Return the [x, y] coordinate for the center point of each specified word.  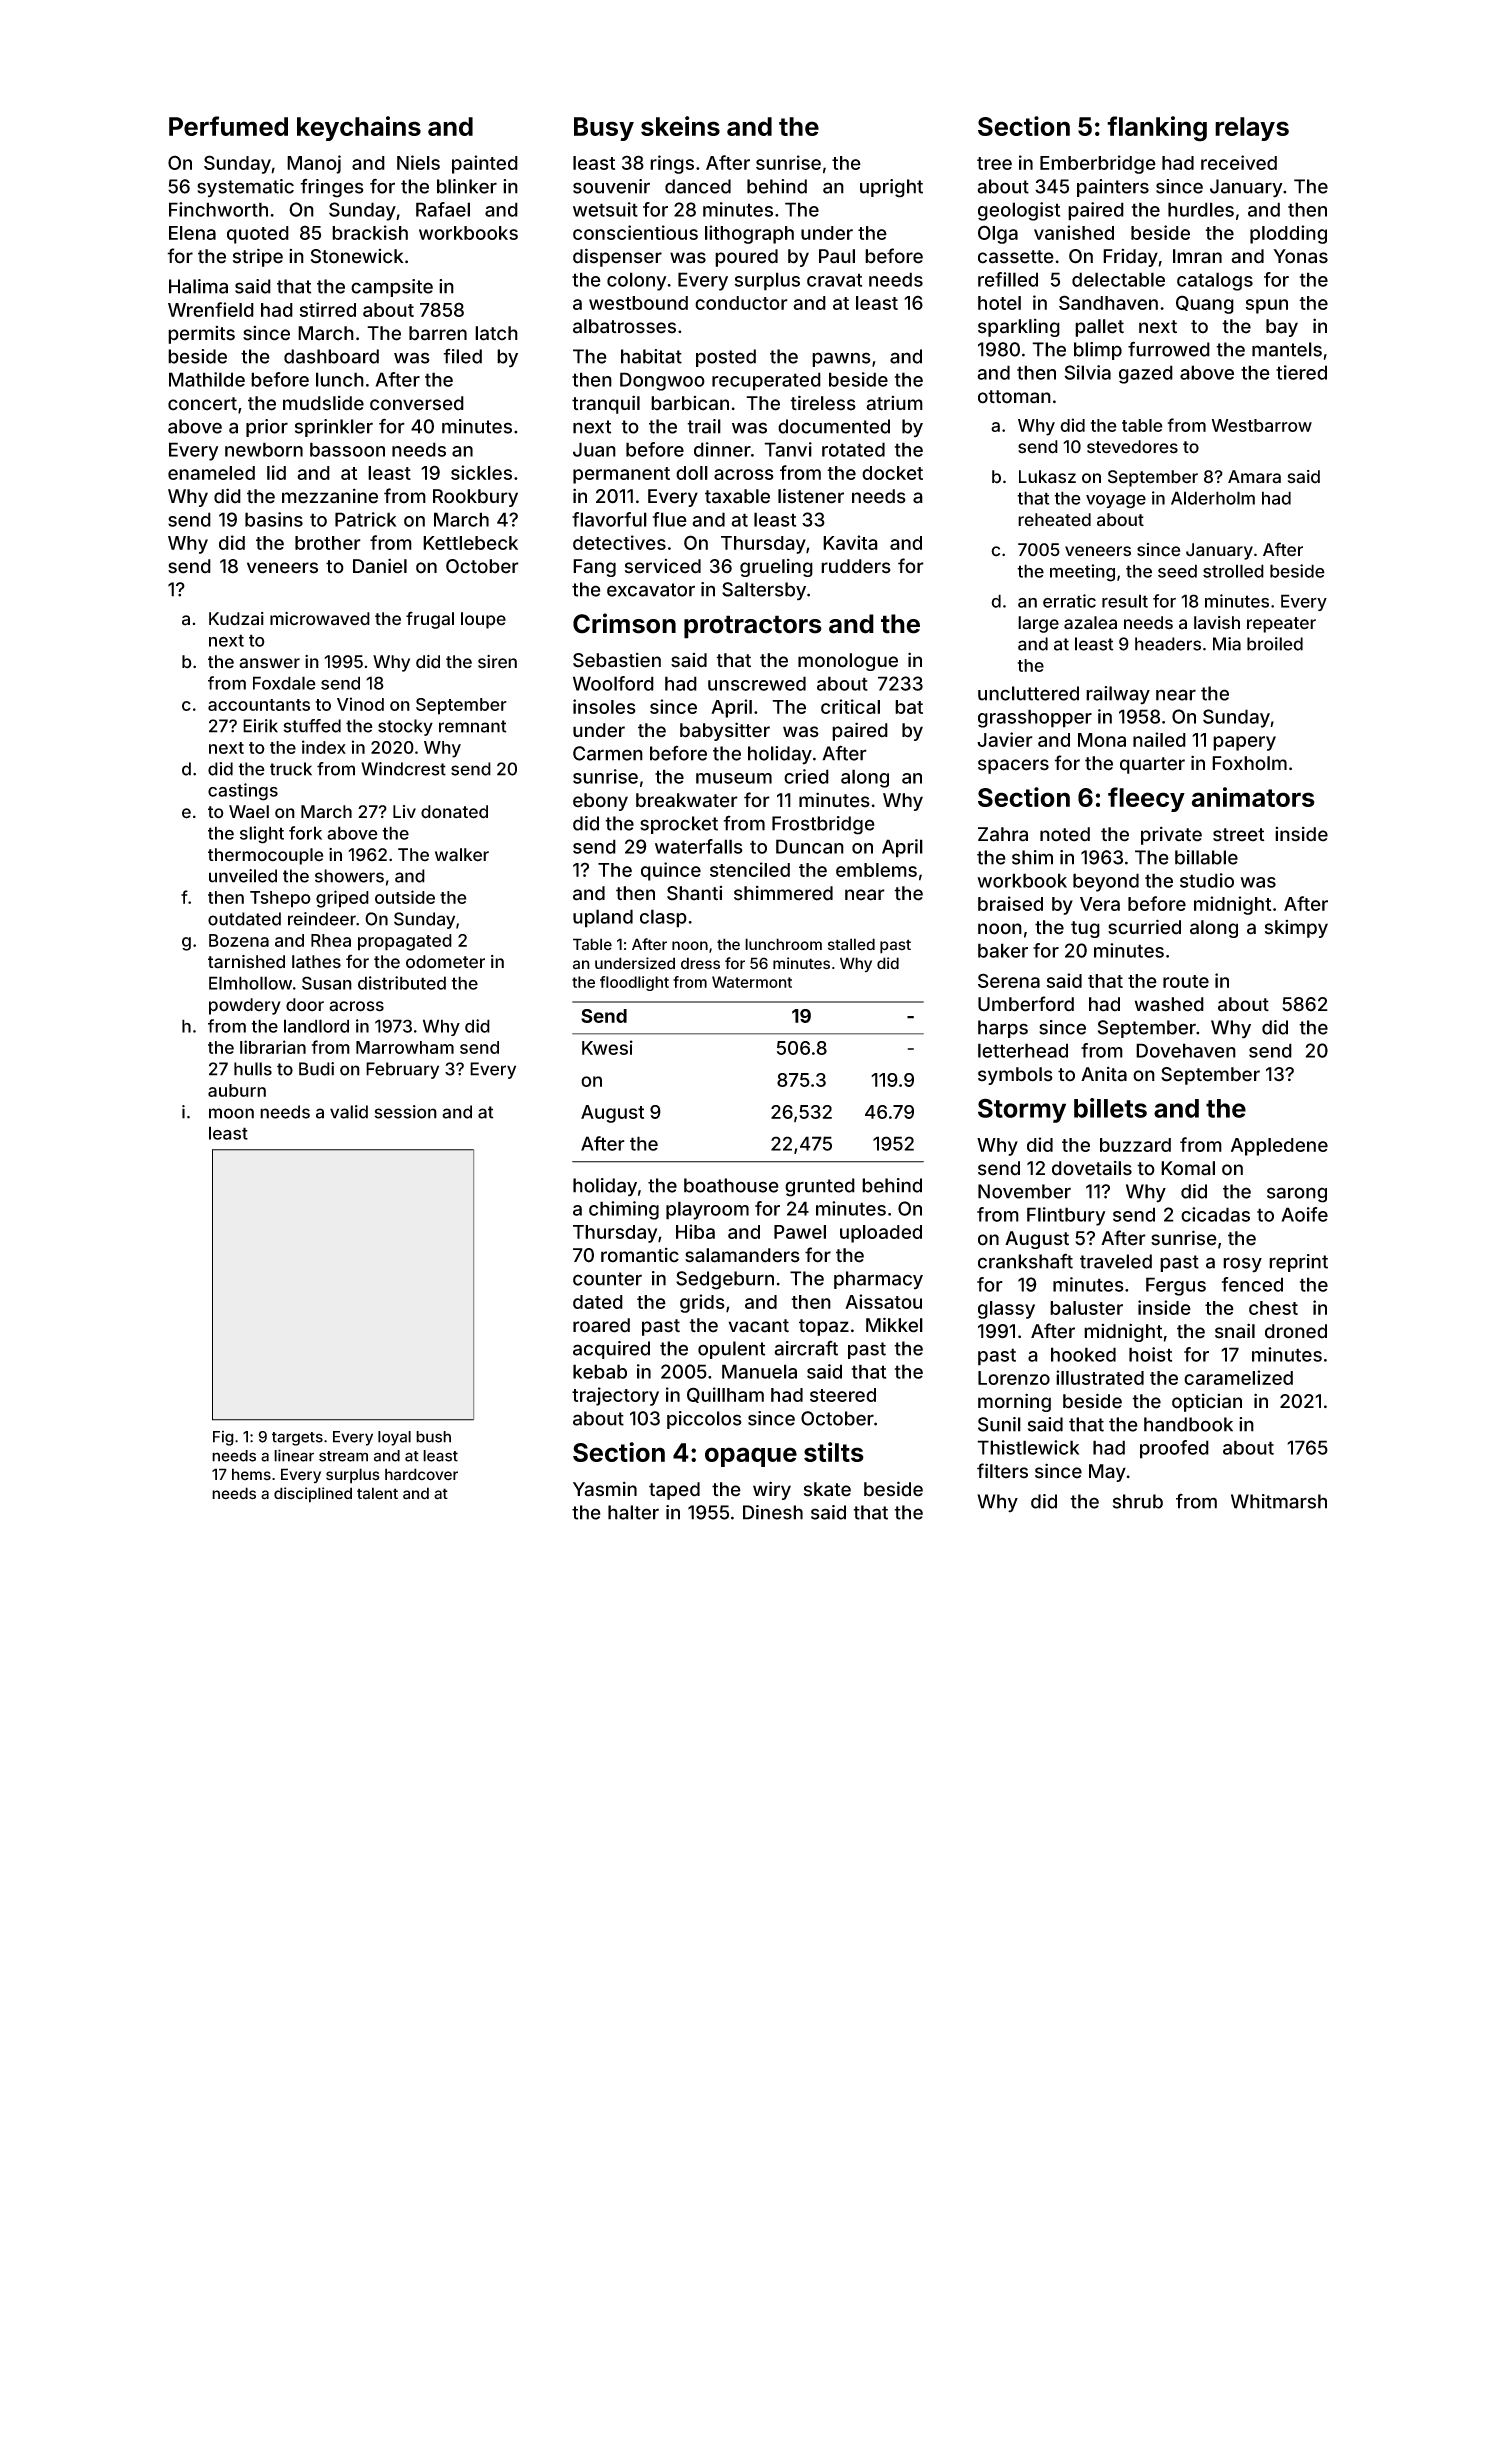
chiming [624, 1210]
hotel [999, 303]
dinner [722, 449]
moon [231, 1113]
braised [1010, 903]
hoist [1150, 1354]
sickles [481, 472]
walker [462, 855]
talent [377, 1493]
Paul [837, 256]
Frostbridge [823, 825]
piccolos [704, 1420]
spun [1267, 306]
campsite [392, 288]
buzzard [1135, 1145]
